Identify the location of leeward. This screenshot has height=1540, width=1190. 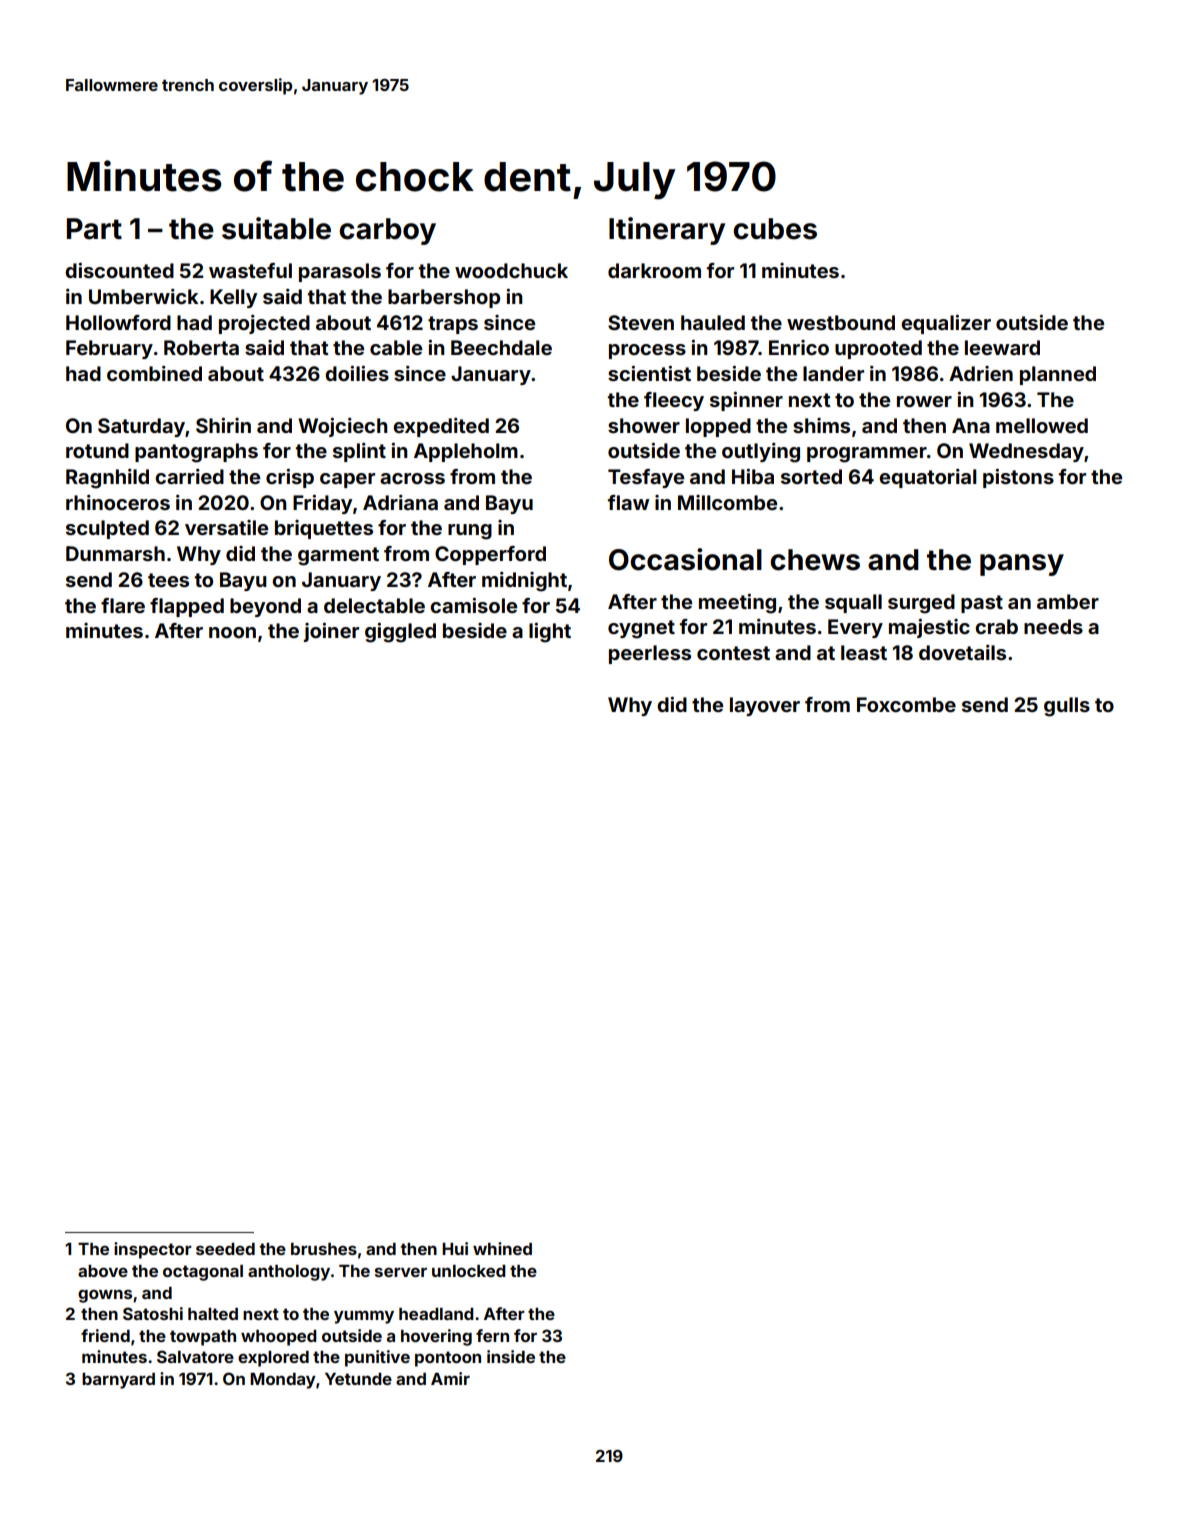
(1002, 347).
